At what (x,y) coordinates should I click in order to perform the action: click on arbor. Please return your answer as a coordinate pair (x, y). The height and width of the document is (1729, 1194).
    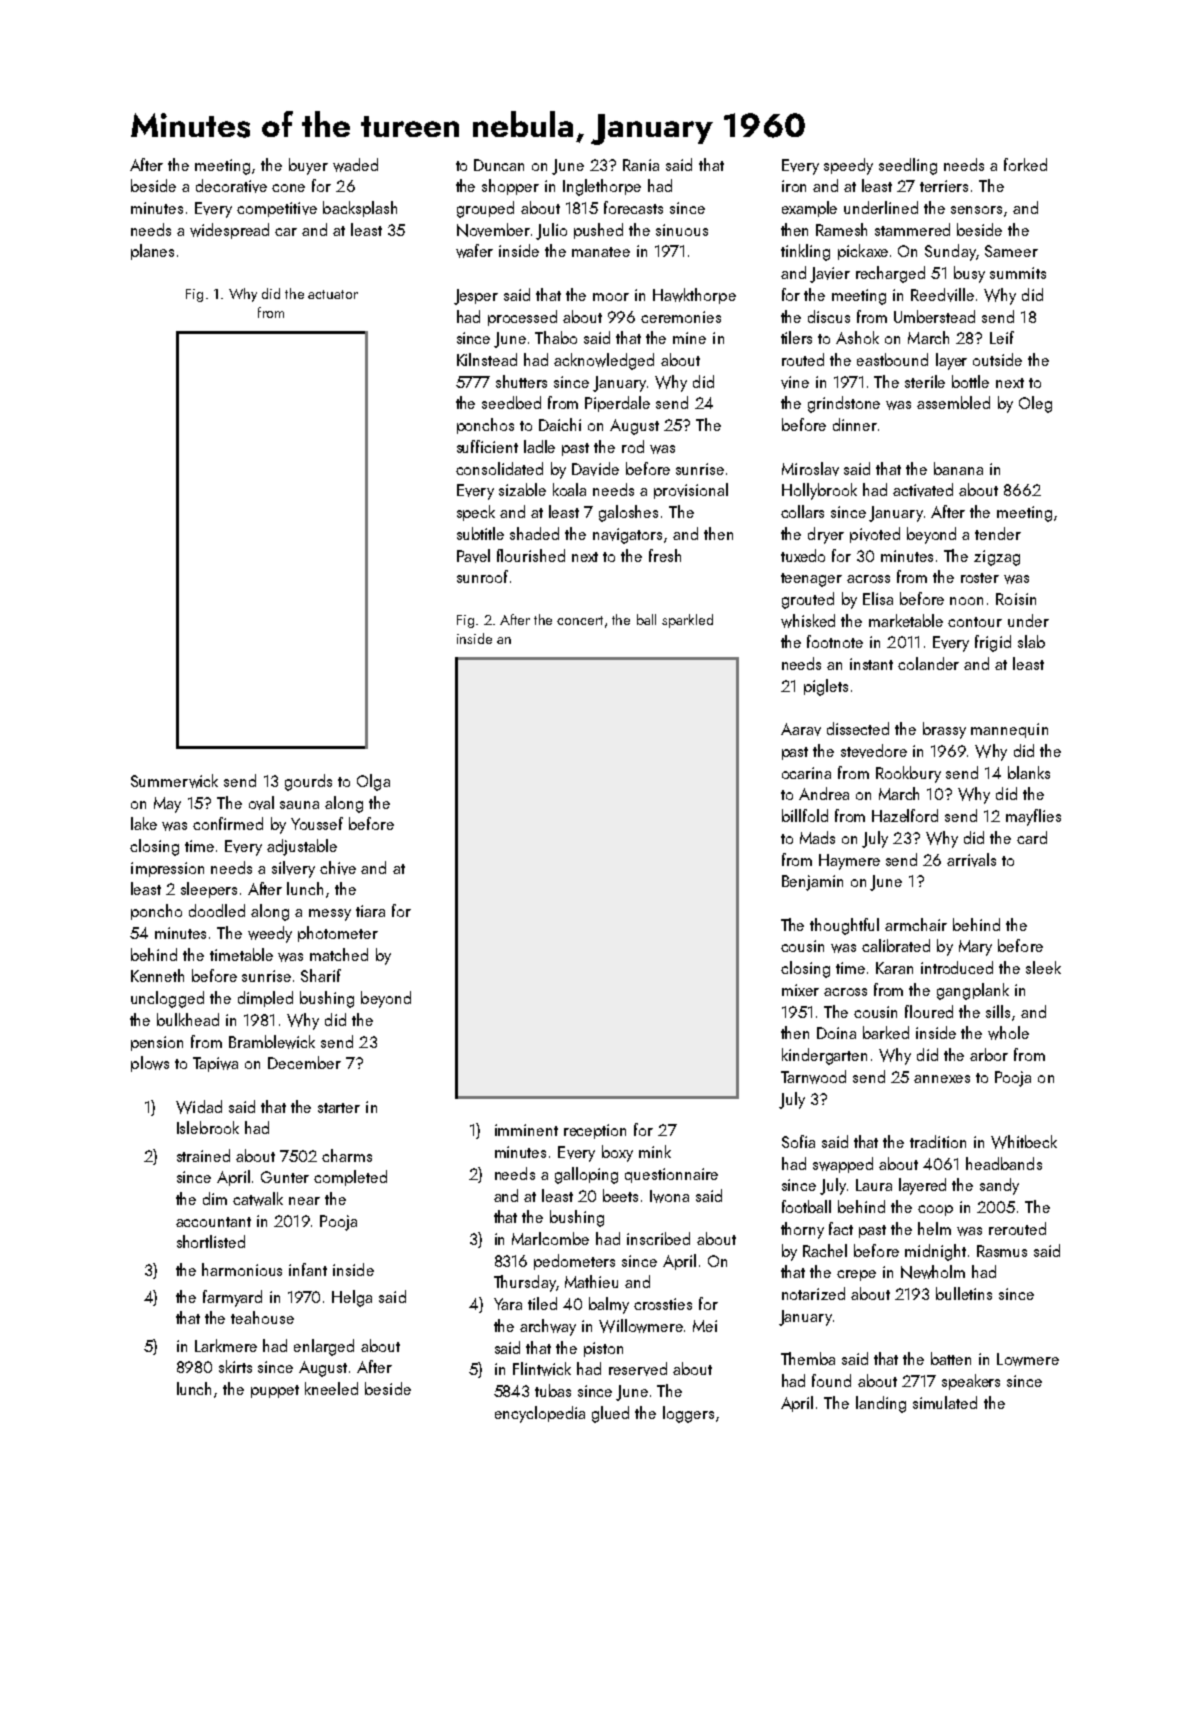
    Looking at the image, I should click on (989, 1054).
